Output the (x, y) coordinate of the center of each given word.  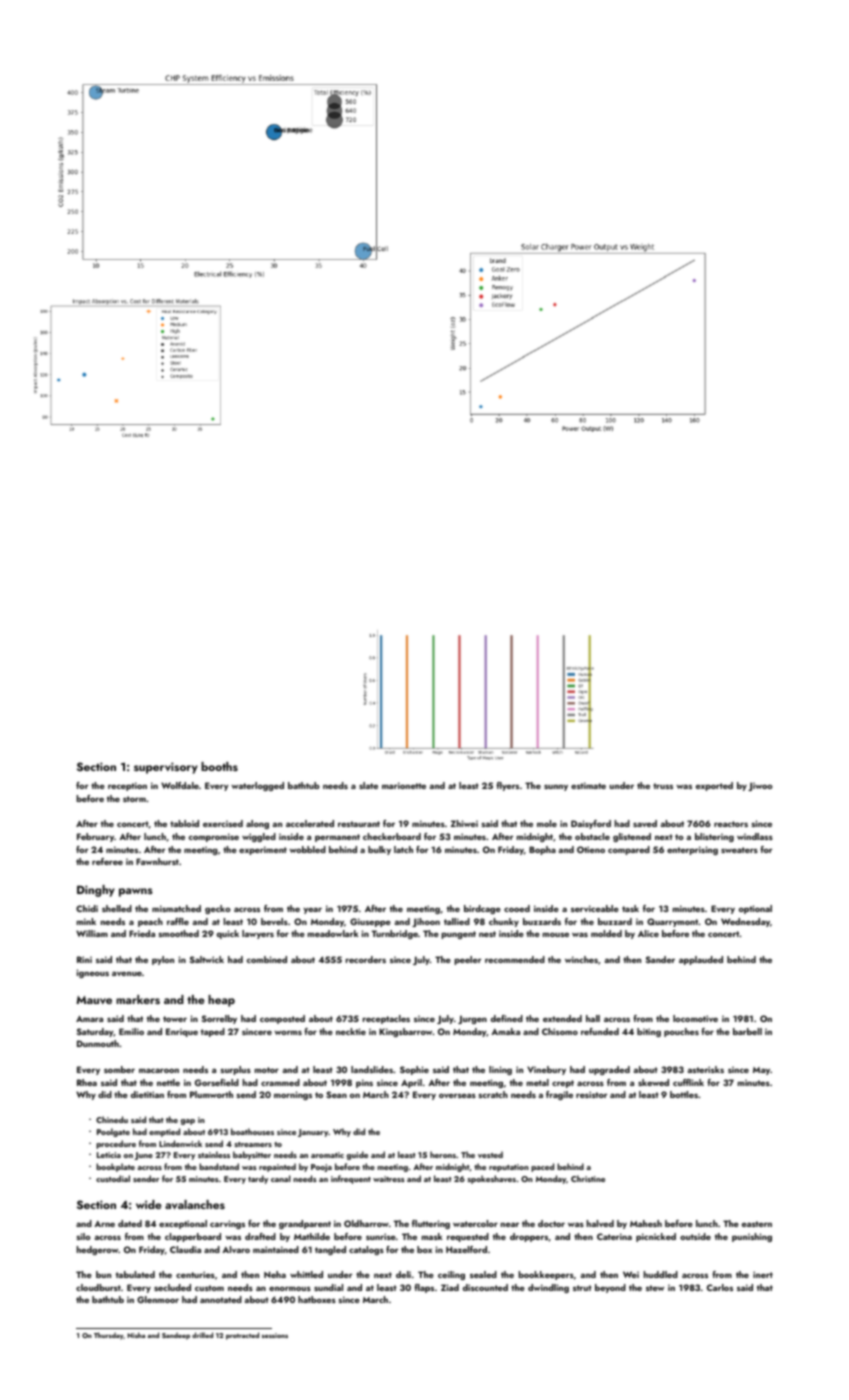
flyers (507, 786)
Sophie (414, 1070)
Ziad (450, 1287)
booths (219, 766)
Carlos (720, 1287)
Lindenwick (180, 1143)
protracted (242, 1336)
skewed (653, 1082)
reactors (731, 824)
